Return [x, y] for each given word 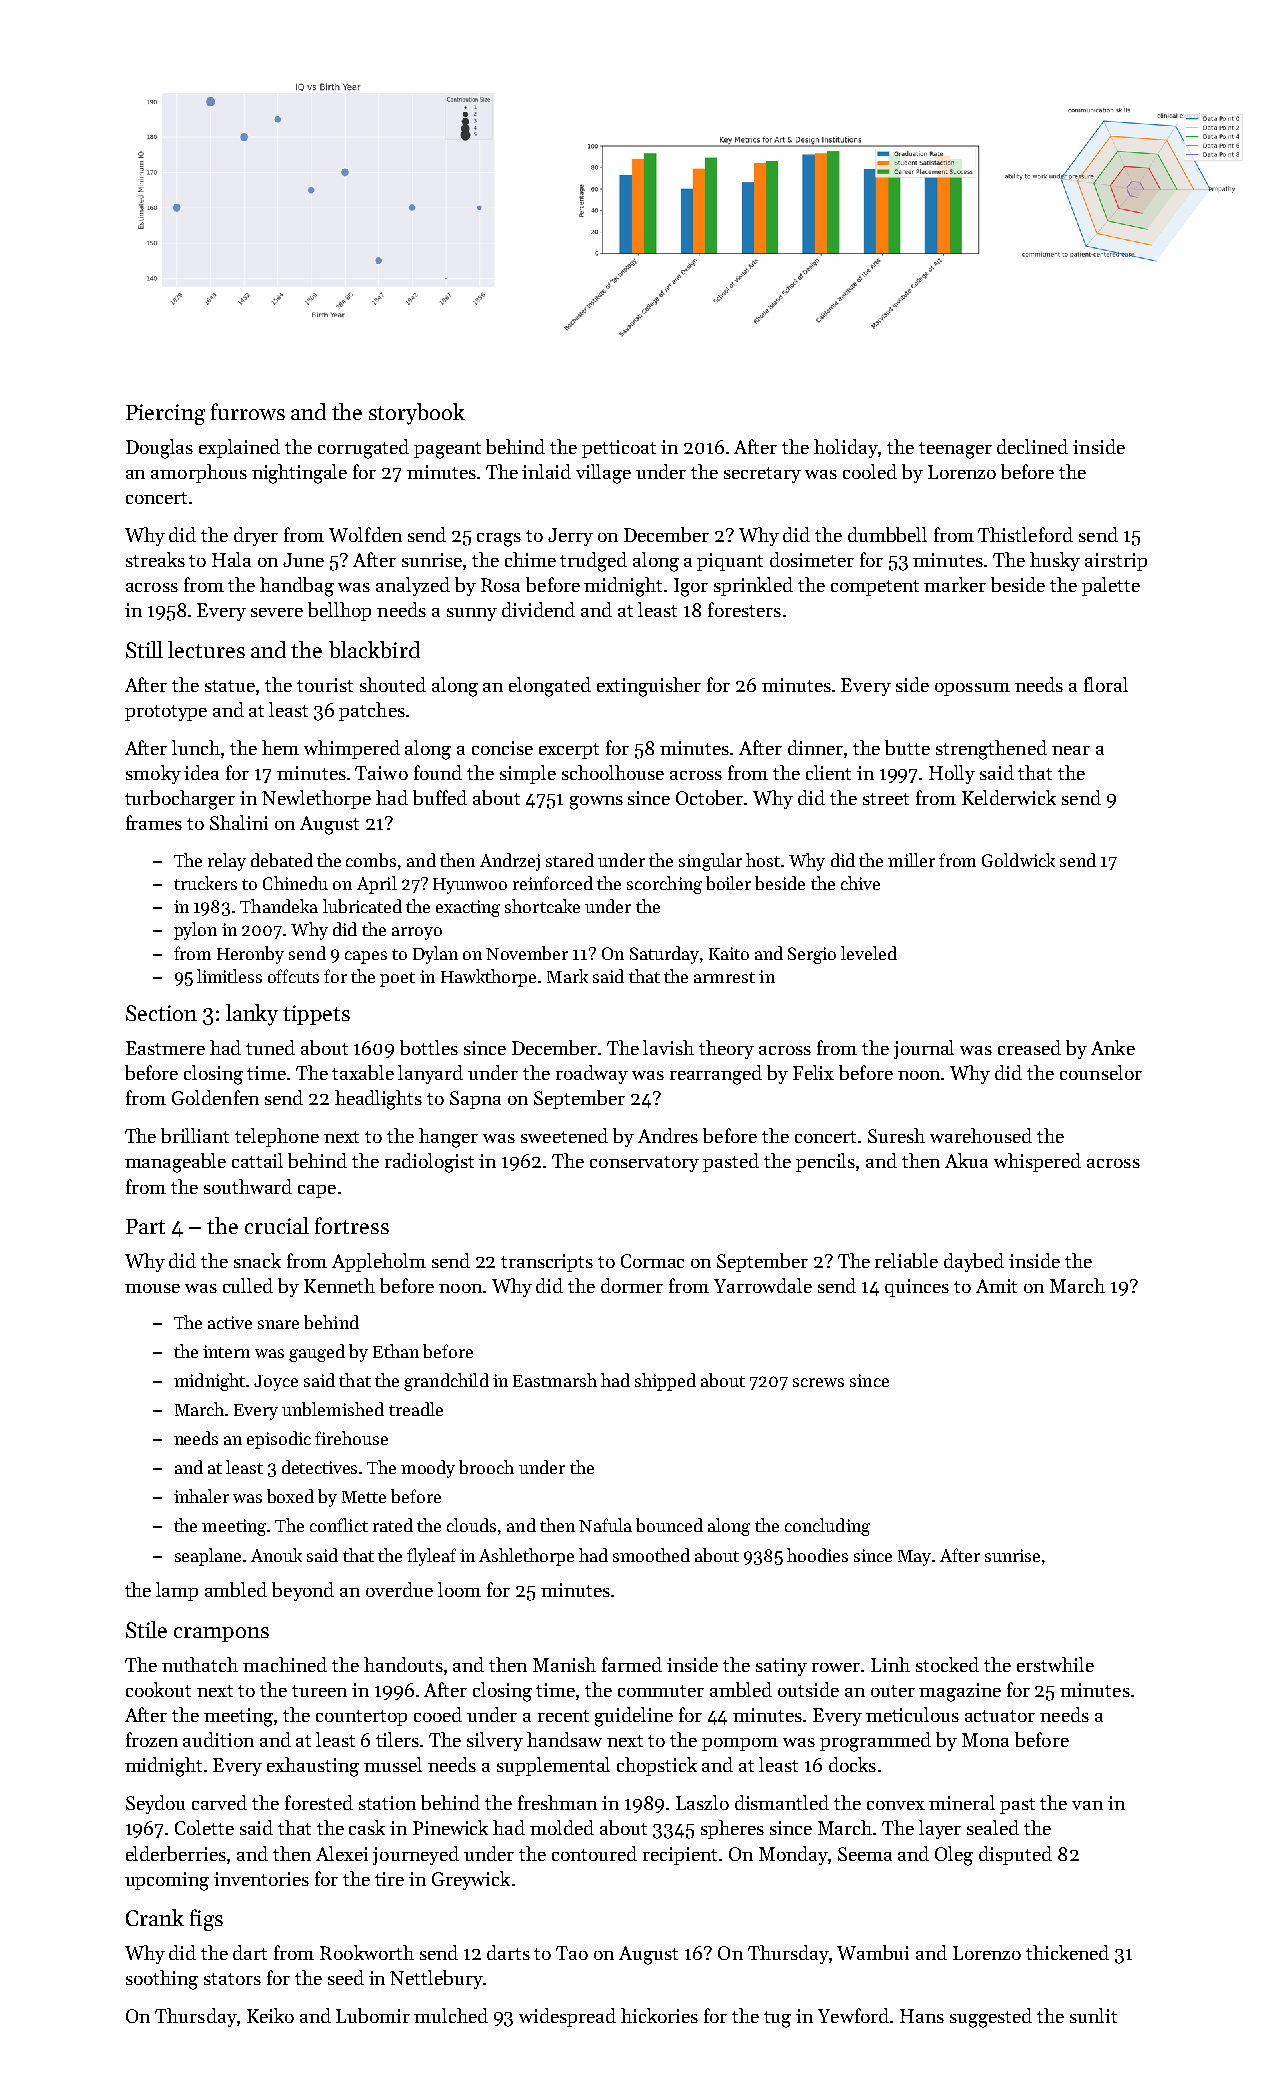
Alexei [342, 1853]
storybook [417, 414]
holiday [846, 448]
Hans [922, 2016]
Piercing [165, 414]
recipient [680, 1856]
